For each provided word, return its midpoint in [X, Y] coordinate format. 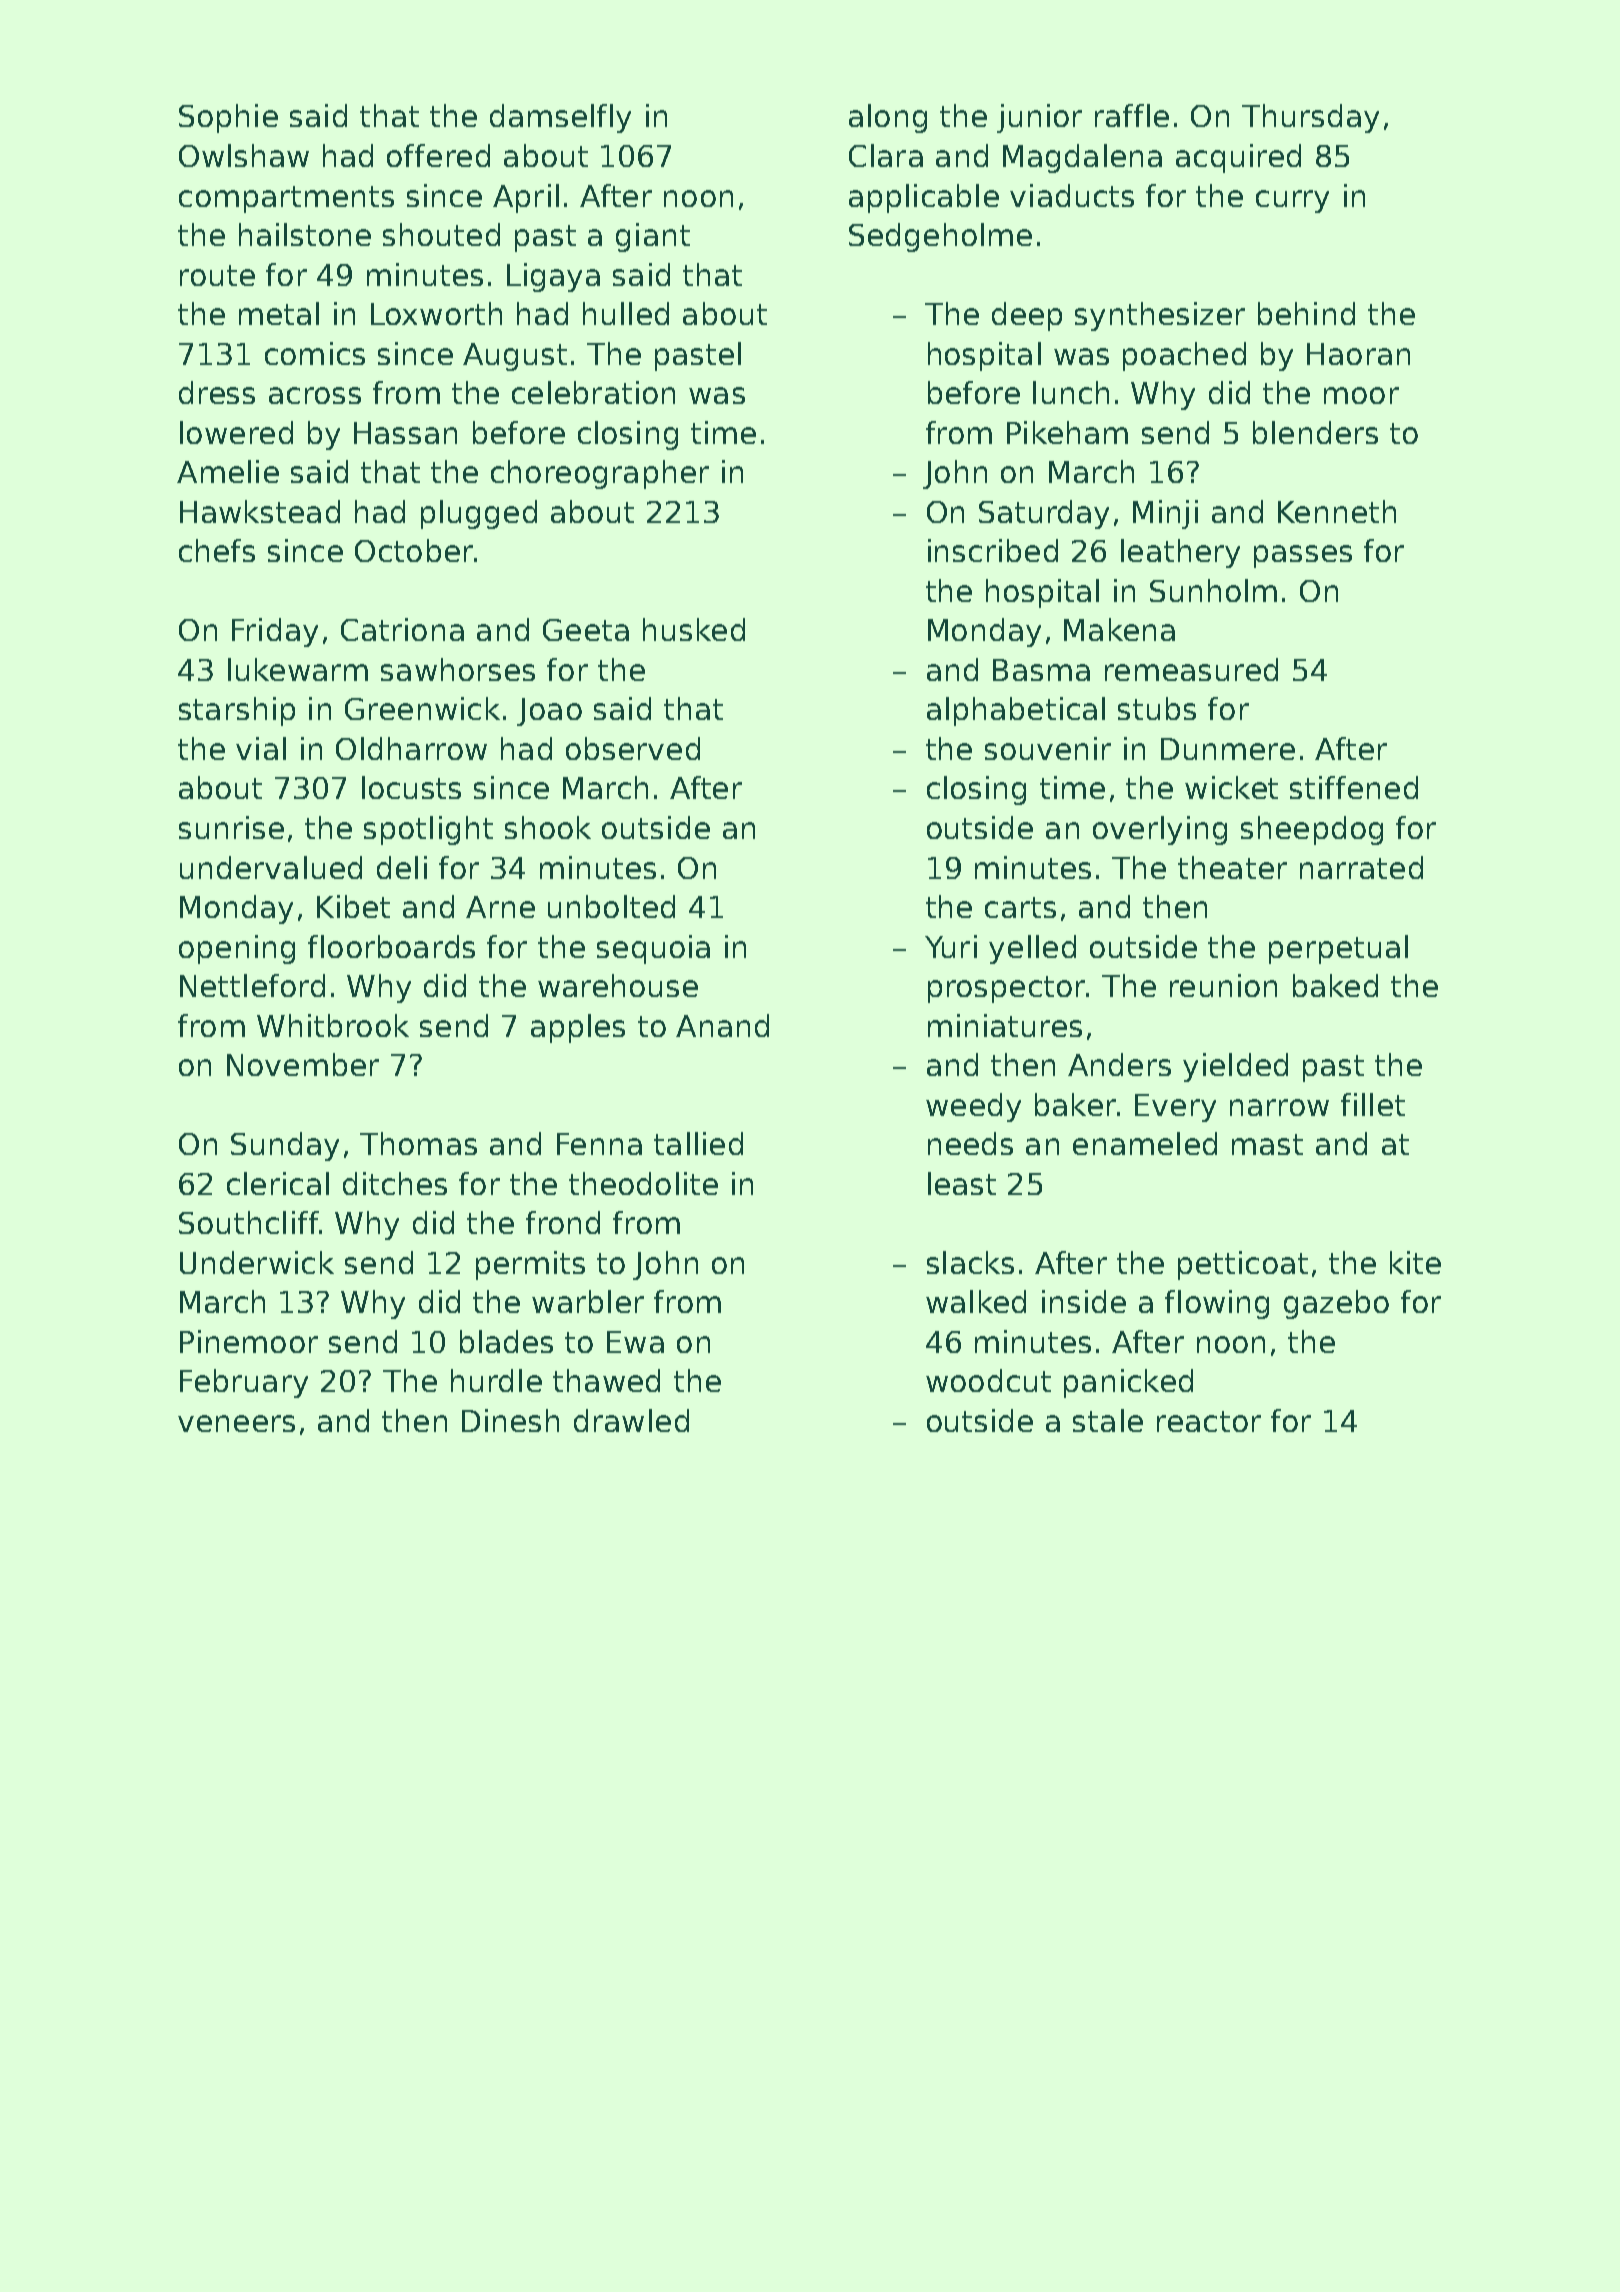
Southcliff [249, 1222]
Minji [1165, 514]
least [962, 1183]
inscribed [993, 550]
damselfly [560, 118]
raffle [1132, 115]
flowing [1217, 1304]
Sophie [228, 118]
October [414, 550]
